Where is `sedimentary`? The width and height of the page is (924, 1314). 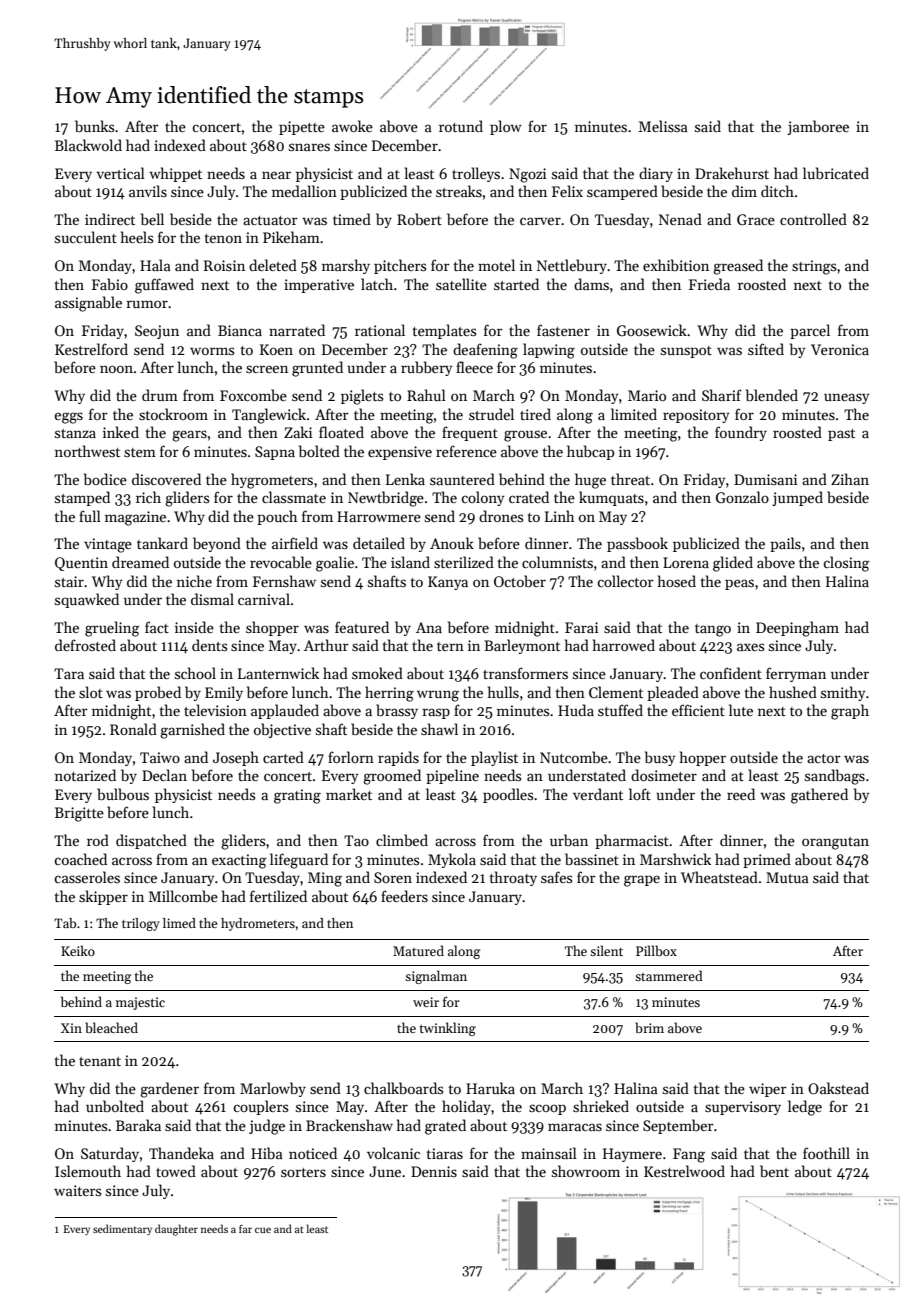 sedimentary is located at coordinates (122, 1229).
